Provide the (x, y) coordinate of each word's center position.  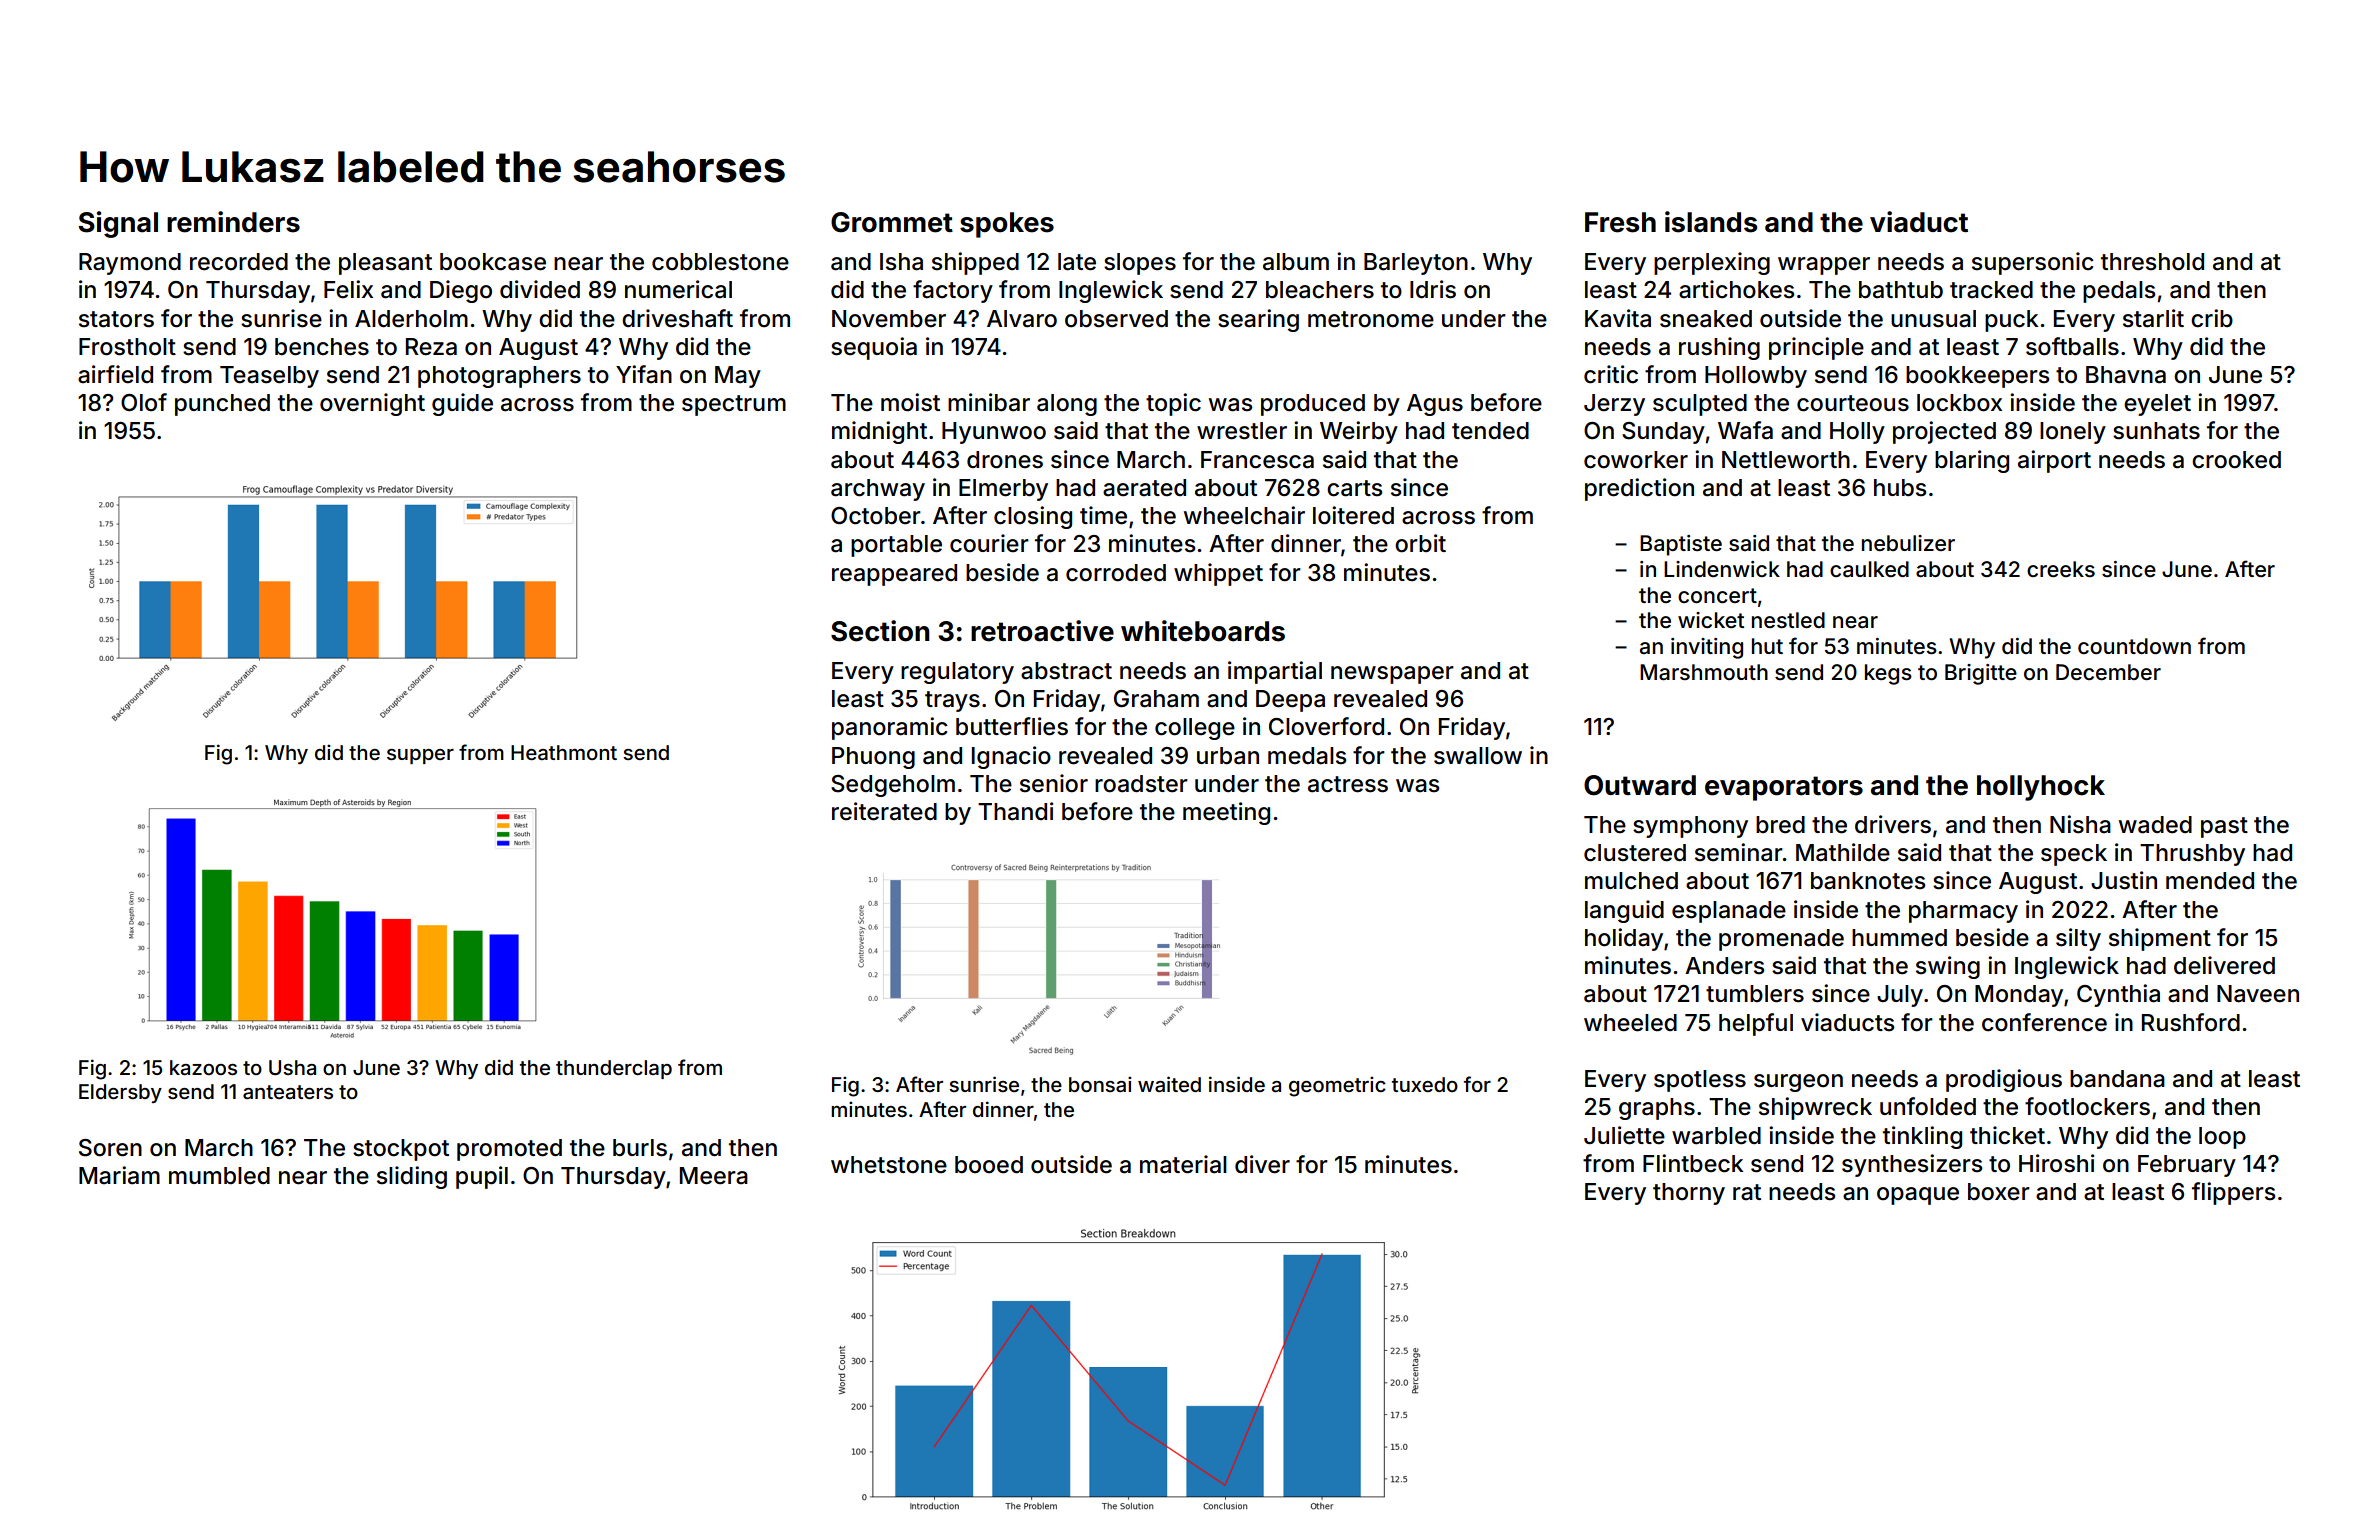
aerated (1144, 488)
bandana (2117, 1079)
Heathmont (564, 752)
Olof (144, 402)
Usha (292, 1067)
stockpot (401, 1150)
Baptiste (1681, 545)
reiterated (884, 811)
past (2224, 827)
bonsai (1100, 1084)
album (1296, 262)
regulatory (957, 673)
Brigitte (1981, 674)
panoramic (890, 728)
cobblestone (720, 262)
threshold (2152, 262)
